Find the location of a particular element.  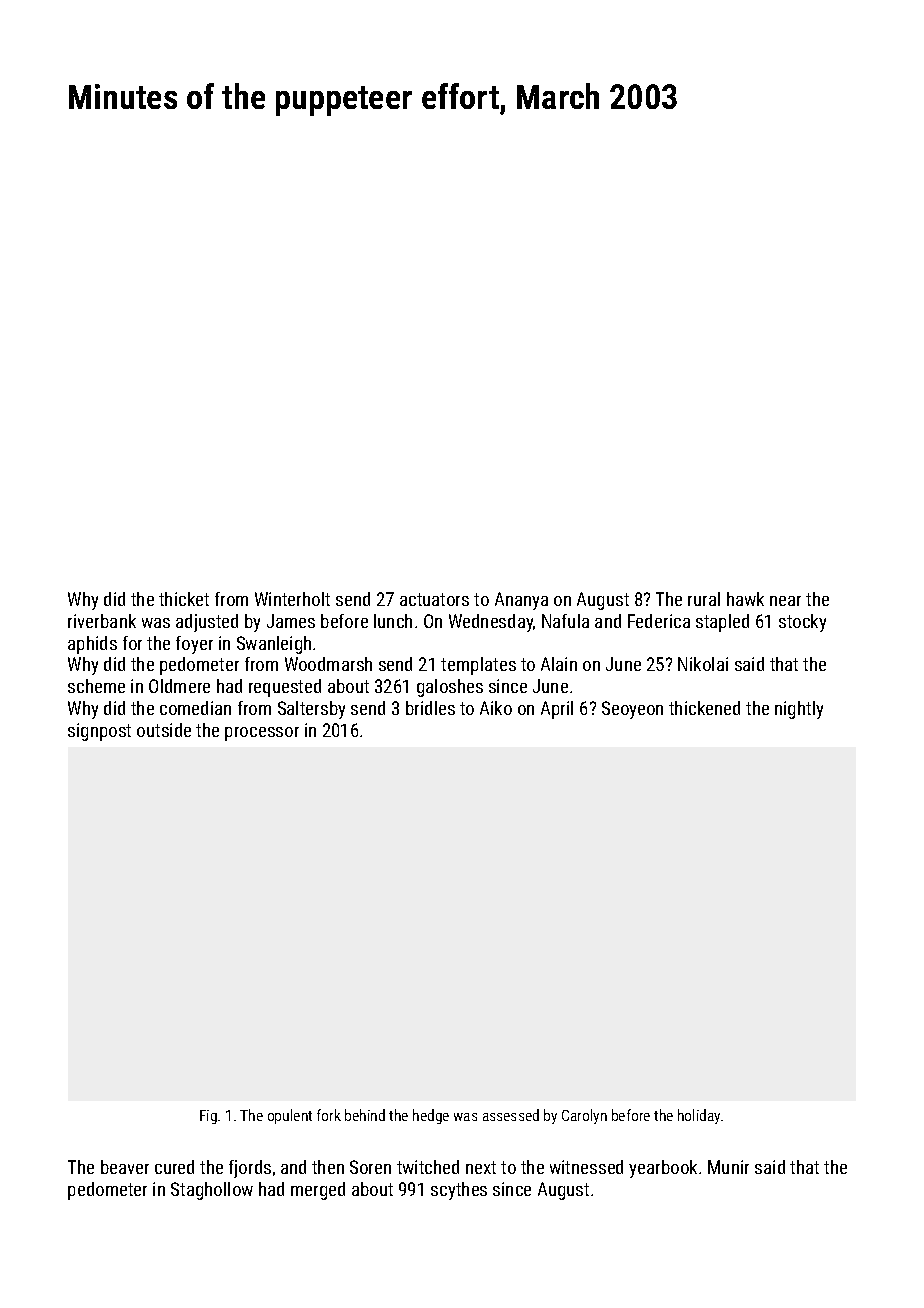

processor is located at coordinates (262, 734).
